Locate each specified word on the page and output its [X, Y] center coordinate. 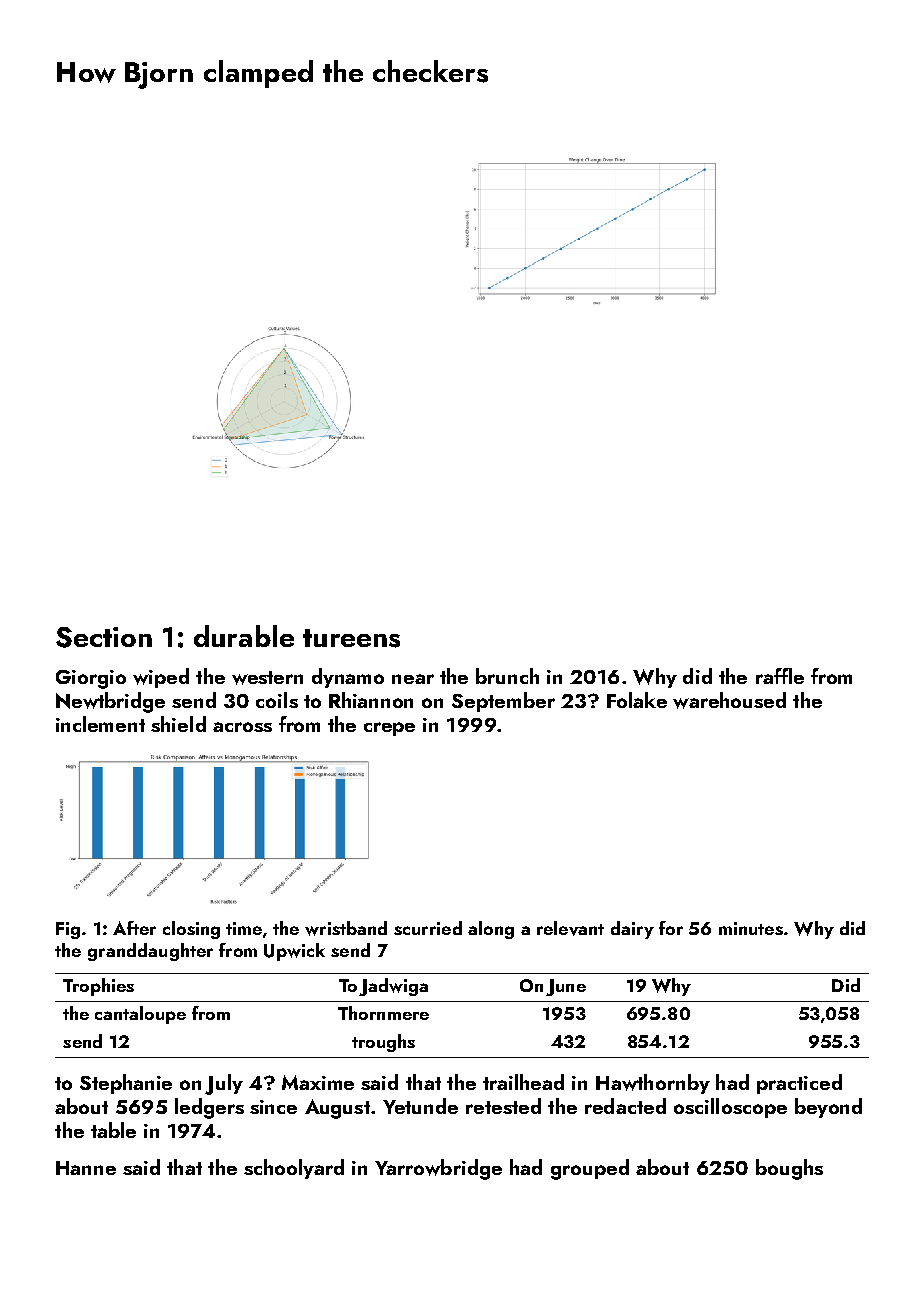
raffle [780, 676]
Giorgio [91, 679]
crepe [389, 729]
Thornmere [383, 1013]
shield [178, 724]
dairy [632, 930]
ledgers [209, 1108]
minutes [751, 928]
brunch [507, 676]
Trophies [98, 987]
